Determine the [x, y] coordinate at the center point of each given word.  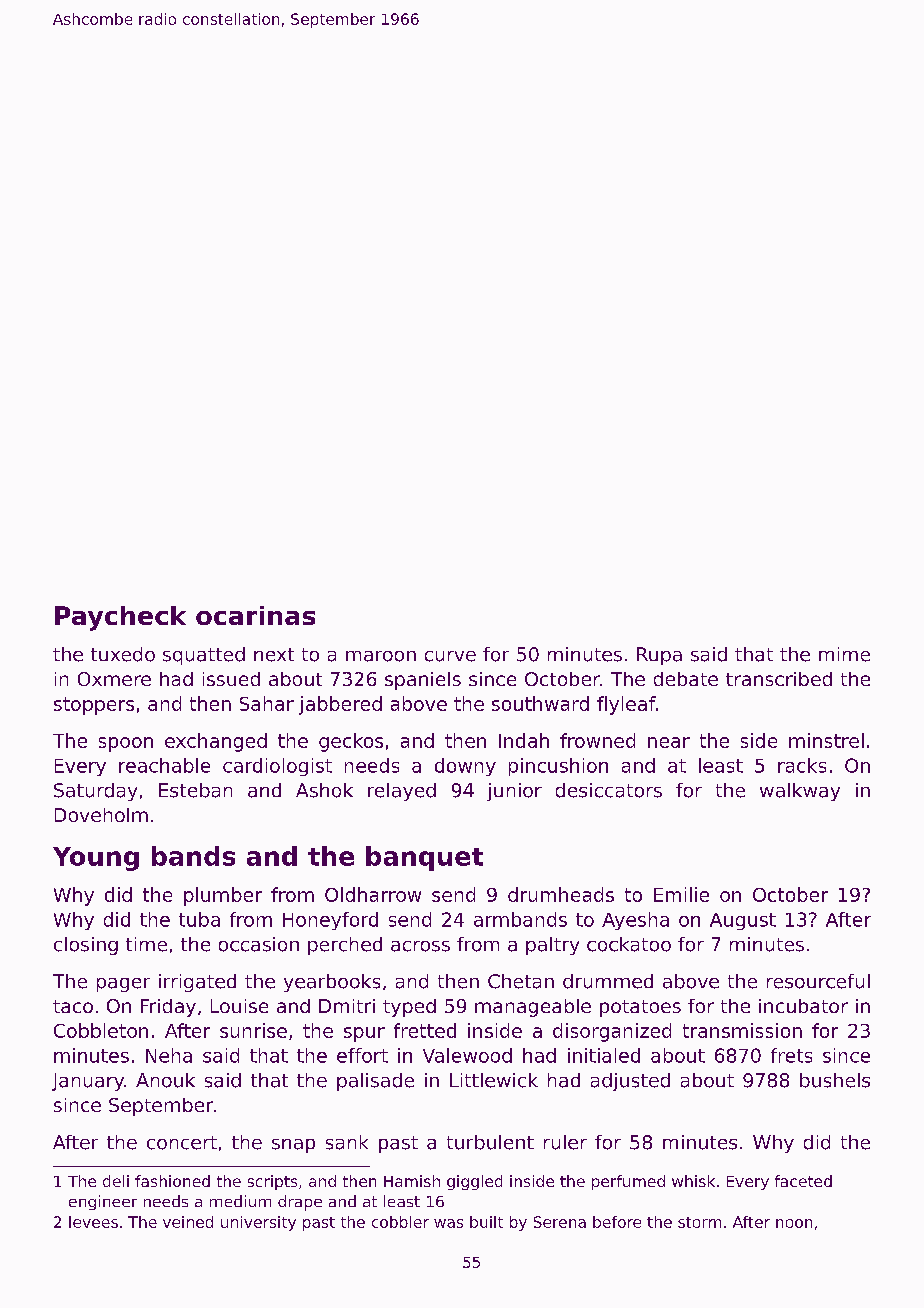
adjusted [630, 1082]
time [146, 944]
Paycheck [120, 618]
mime [844, 654]
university [258, 1223]
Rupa [659, 656]
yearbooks [332, 983]
